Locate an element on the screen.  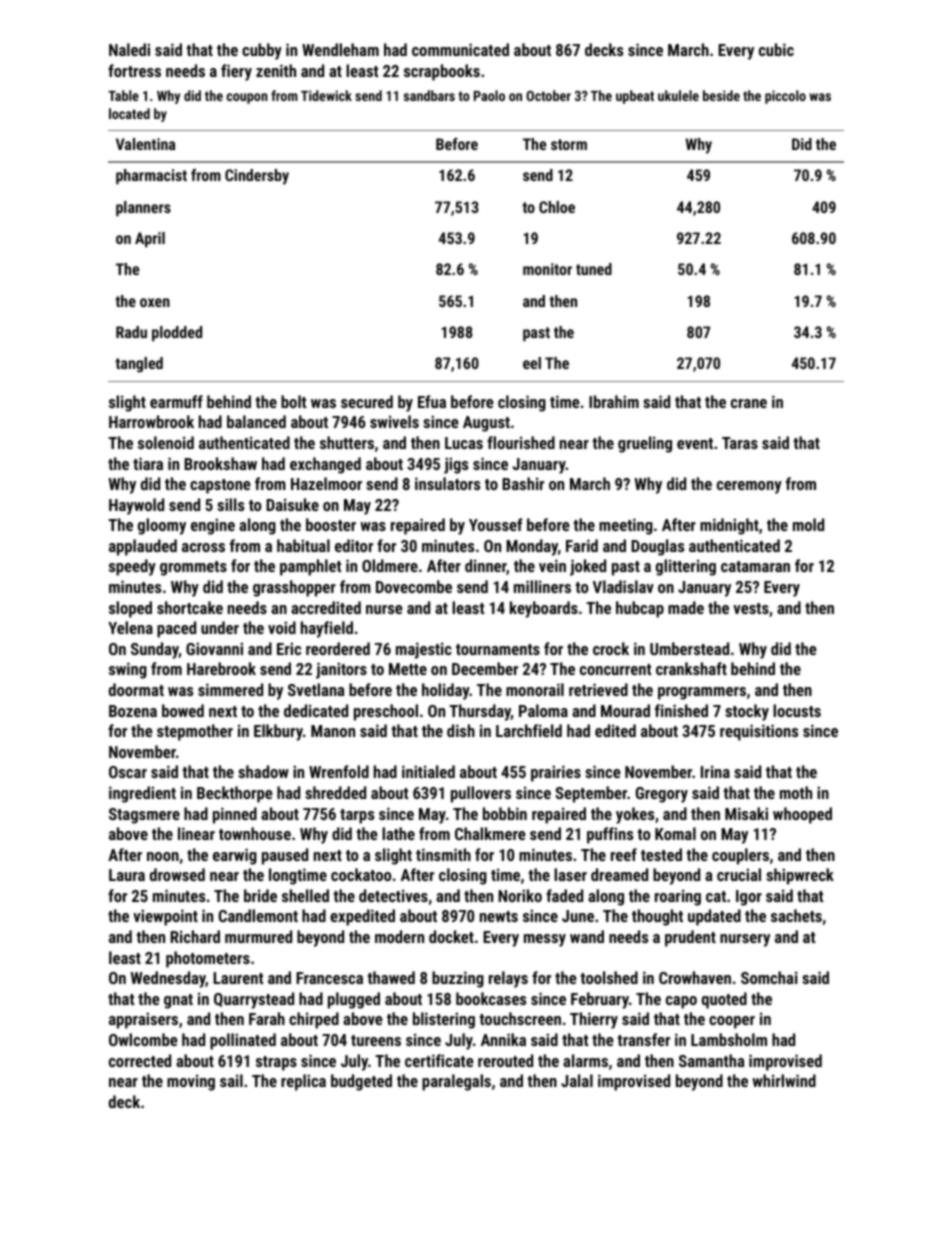
dish is located at coordinates (461, 730).
